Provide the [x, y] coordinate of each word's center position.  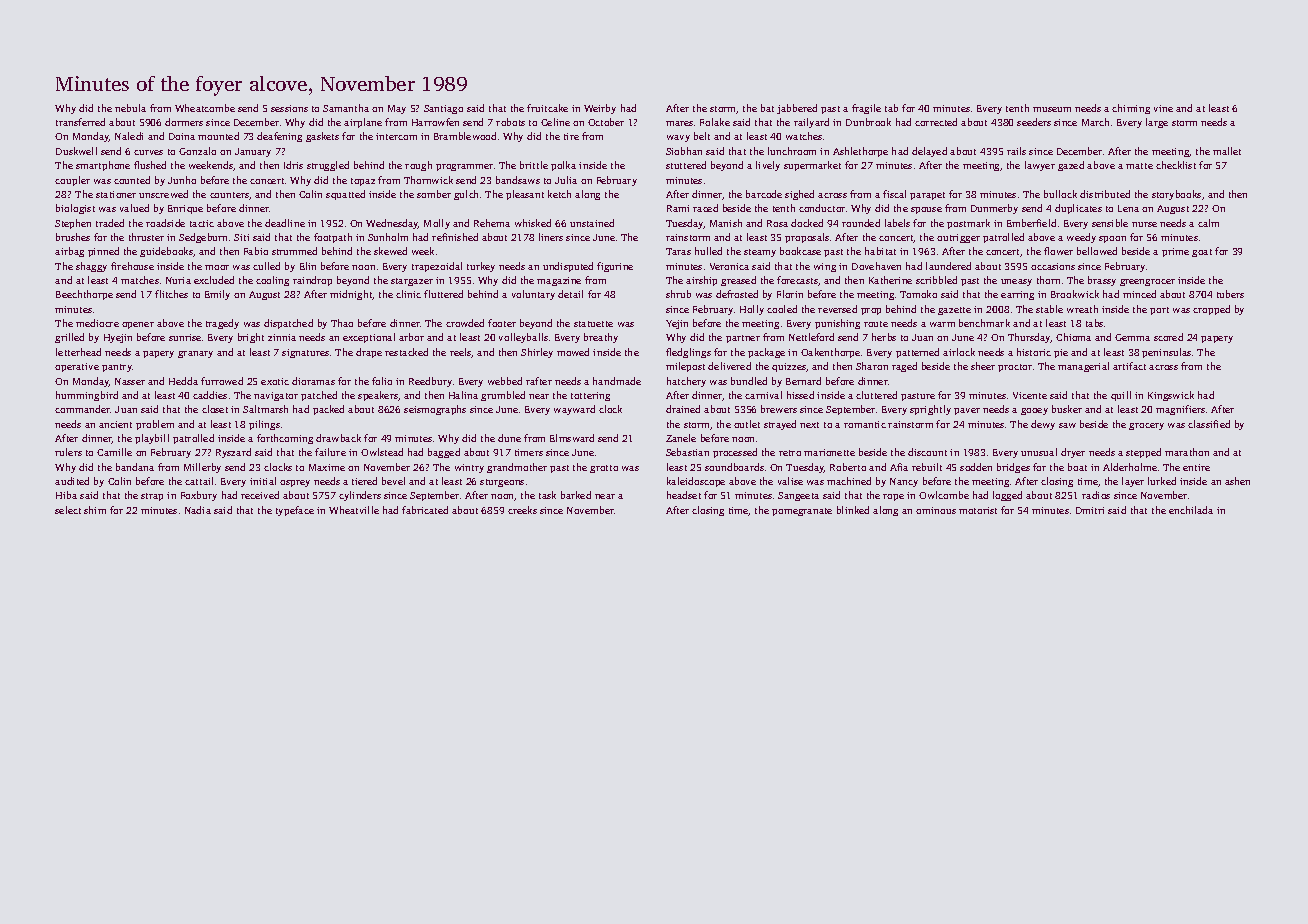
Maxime [327, 467]
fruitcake [547, 108]
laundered [948, 266]
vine [1163, 108]
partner [743, 339]
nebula [130, 108]
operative [77, 367]
